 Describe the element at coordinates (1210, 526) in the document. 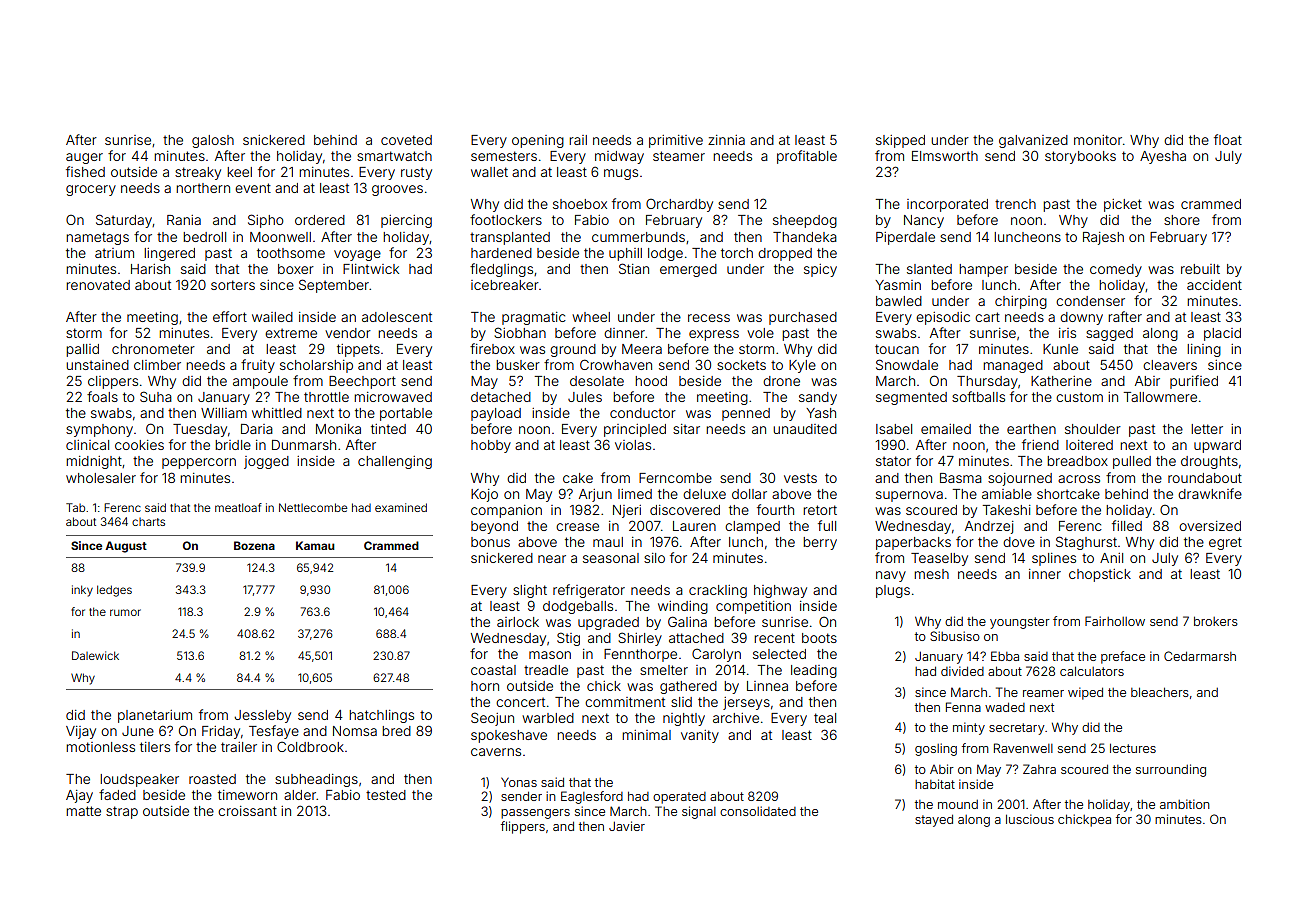

I see `oversized` at that location.
